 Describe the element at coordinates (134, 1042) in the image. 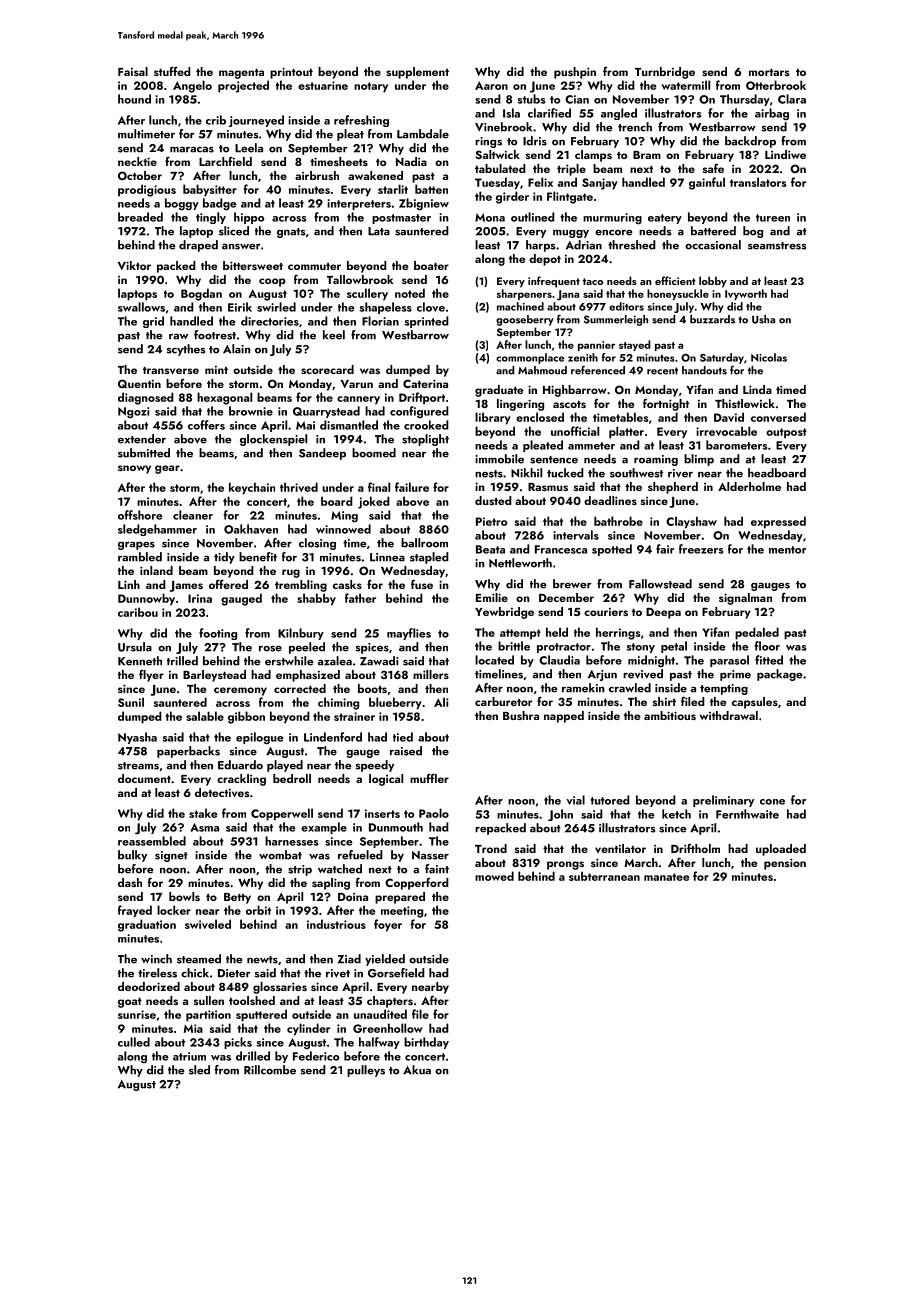

I see `culled` at that location.
